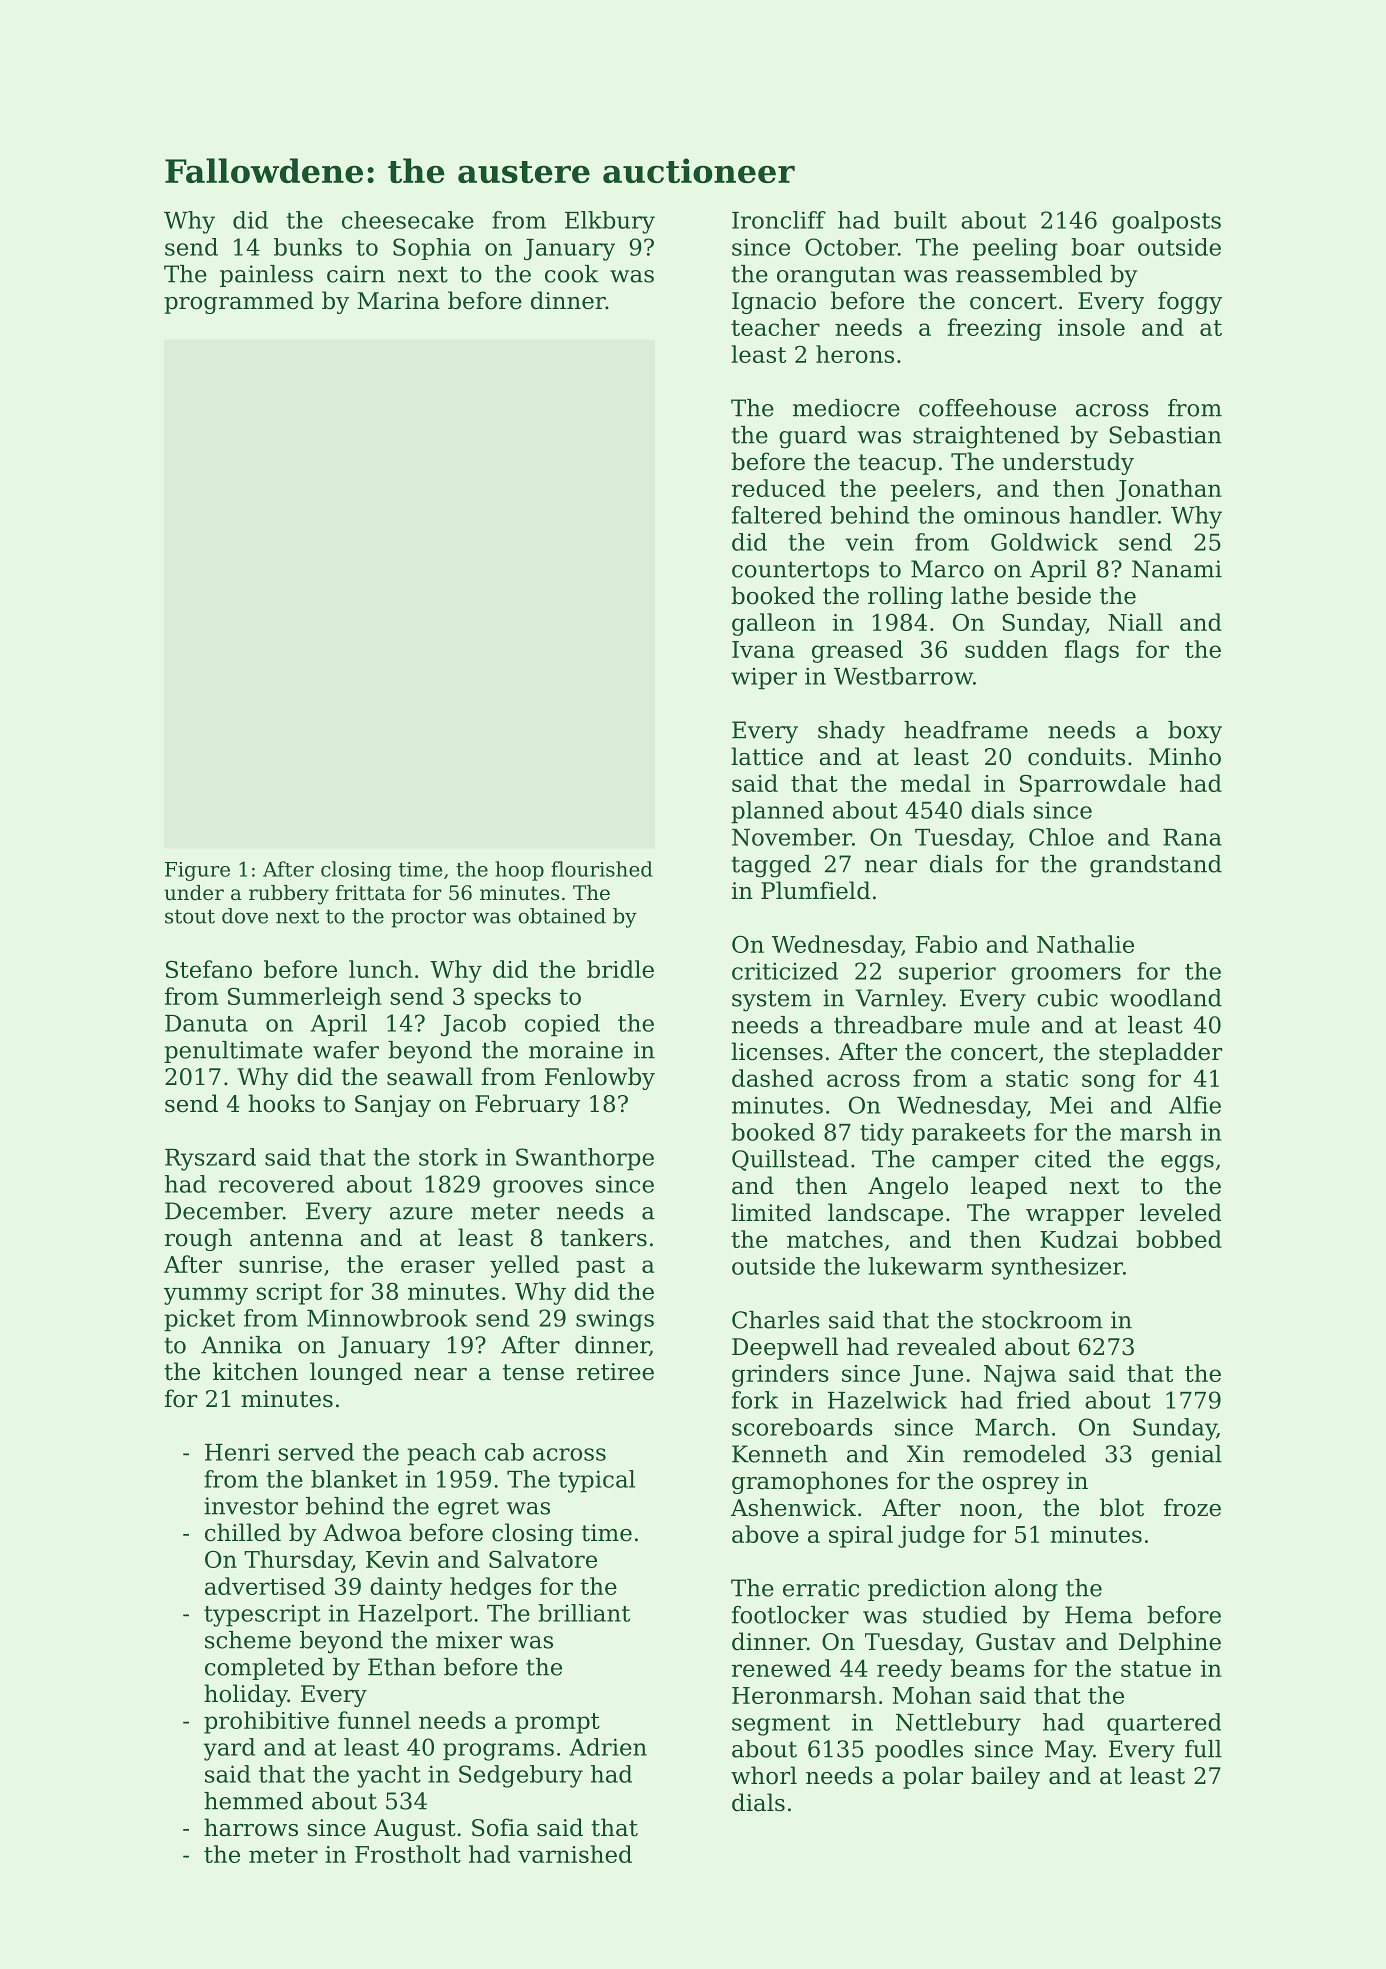  I want to click on Niall, so click(1135, 622).
